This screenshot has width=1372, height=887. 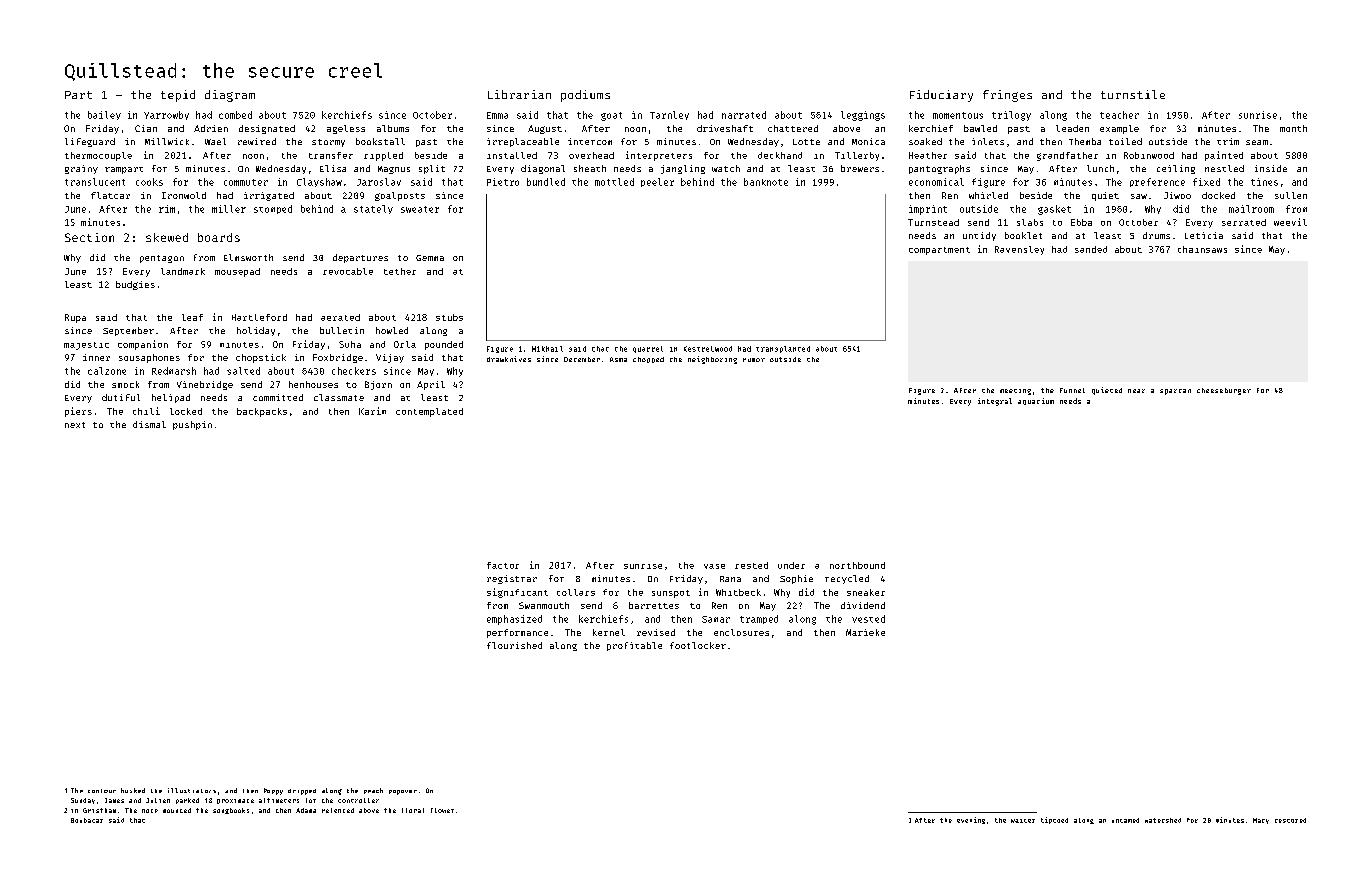 I want to click on relented, so click(x=338, y=810).
